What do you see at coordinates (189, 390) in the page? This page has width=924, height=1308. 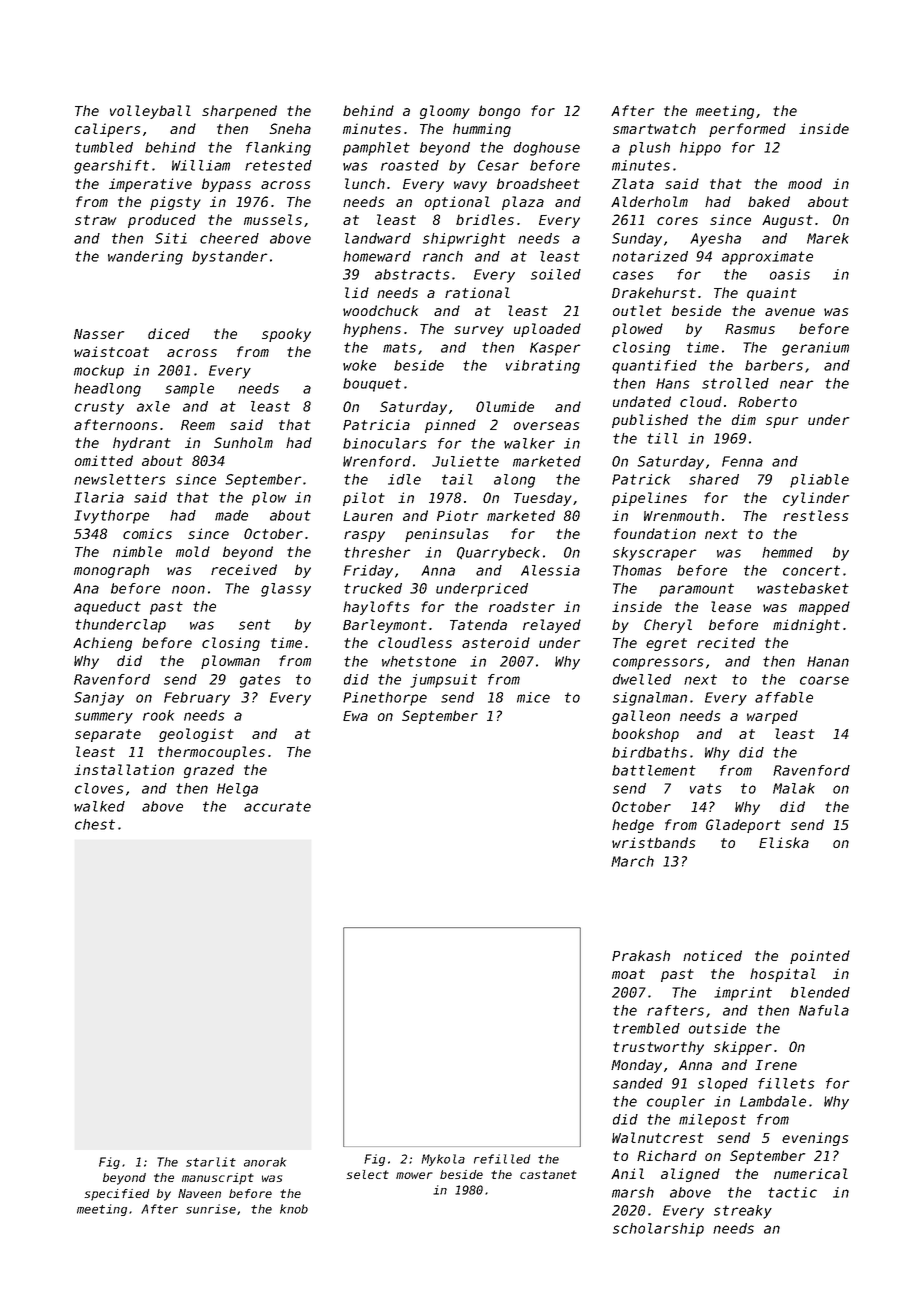 I see `sample` at bounding box center [189, 390].
